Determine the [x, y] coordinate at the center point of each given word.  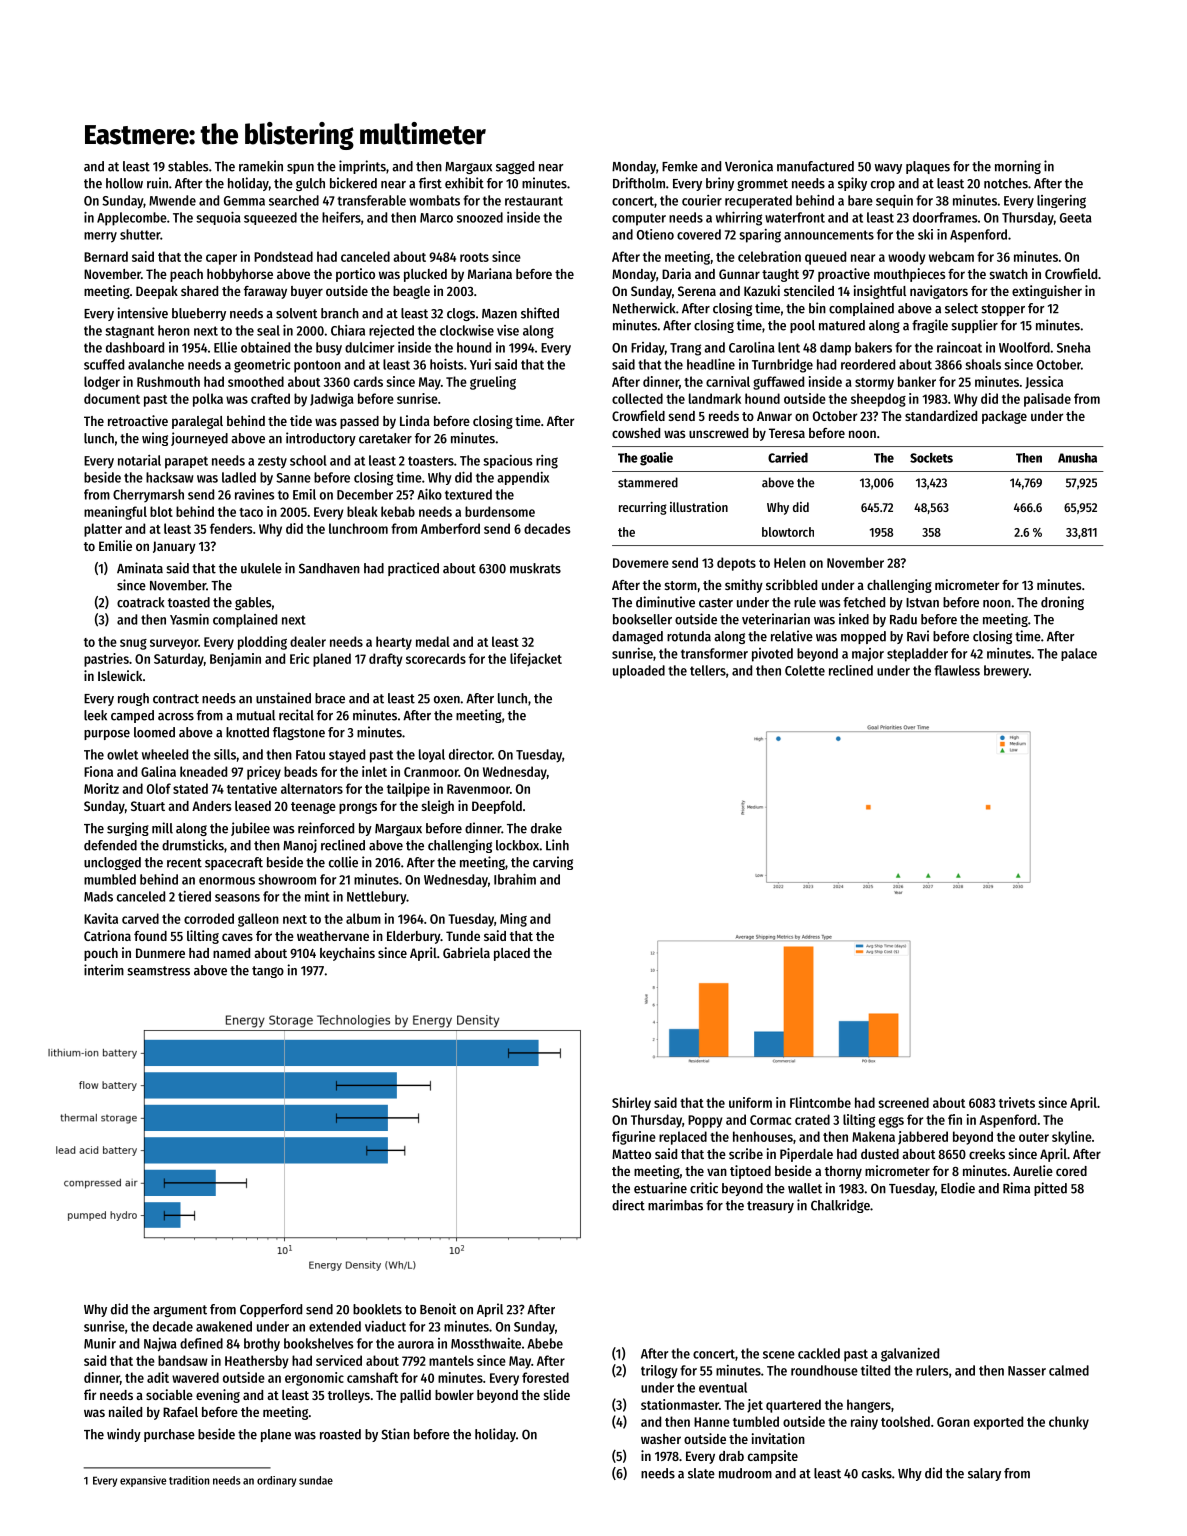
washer [661, 1439]
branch [340, 313]
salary [984, 1474]
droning [1062, 603]
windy [124, 1435]
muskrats [535, 568]
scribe [746, 1153]
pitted [1050, 1189]
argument [180, 1311]
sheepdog [878, 400]
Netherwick [644, 308]
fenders [231, 528]
